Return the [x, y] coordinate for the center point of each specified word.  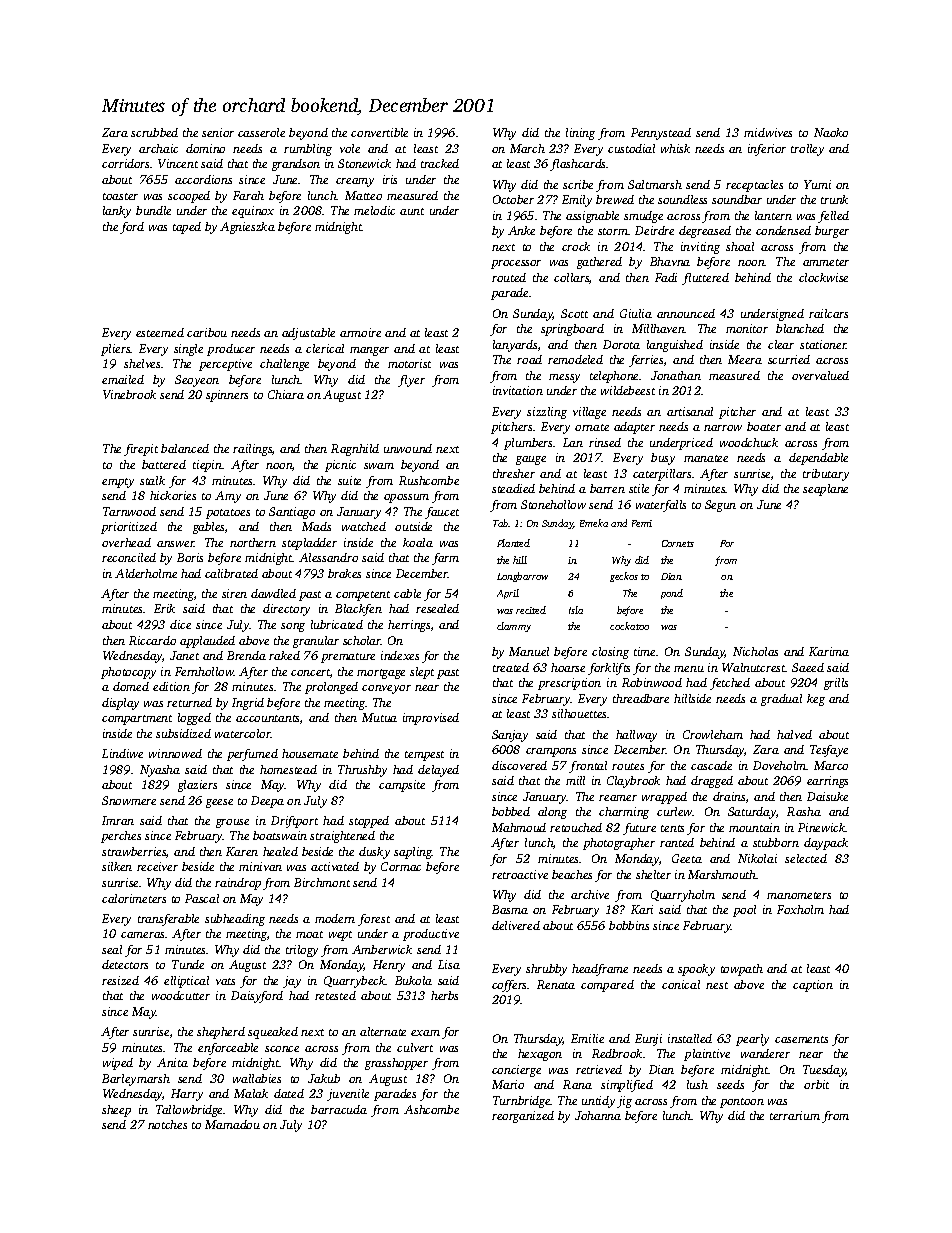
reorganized [523, 1117]
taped [187, 228]
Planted [513, 543]
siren [234, 593]
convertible [379, 132]
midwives [768, 132]
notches [167, 1124]
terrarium [795, 1115]
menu [689, 669]
